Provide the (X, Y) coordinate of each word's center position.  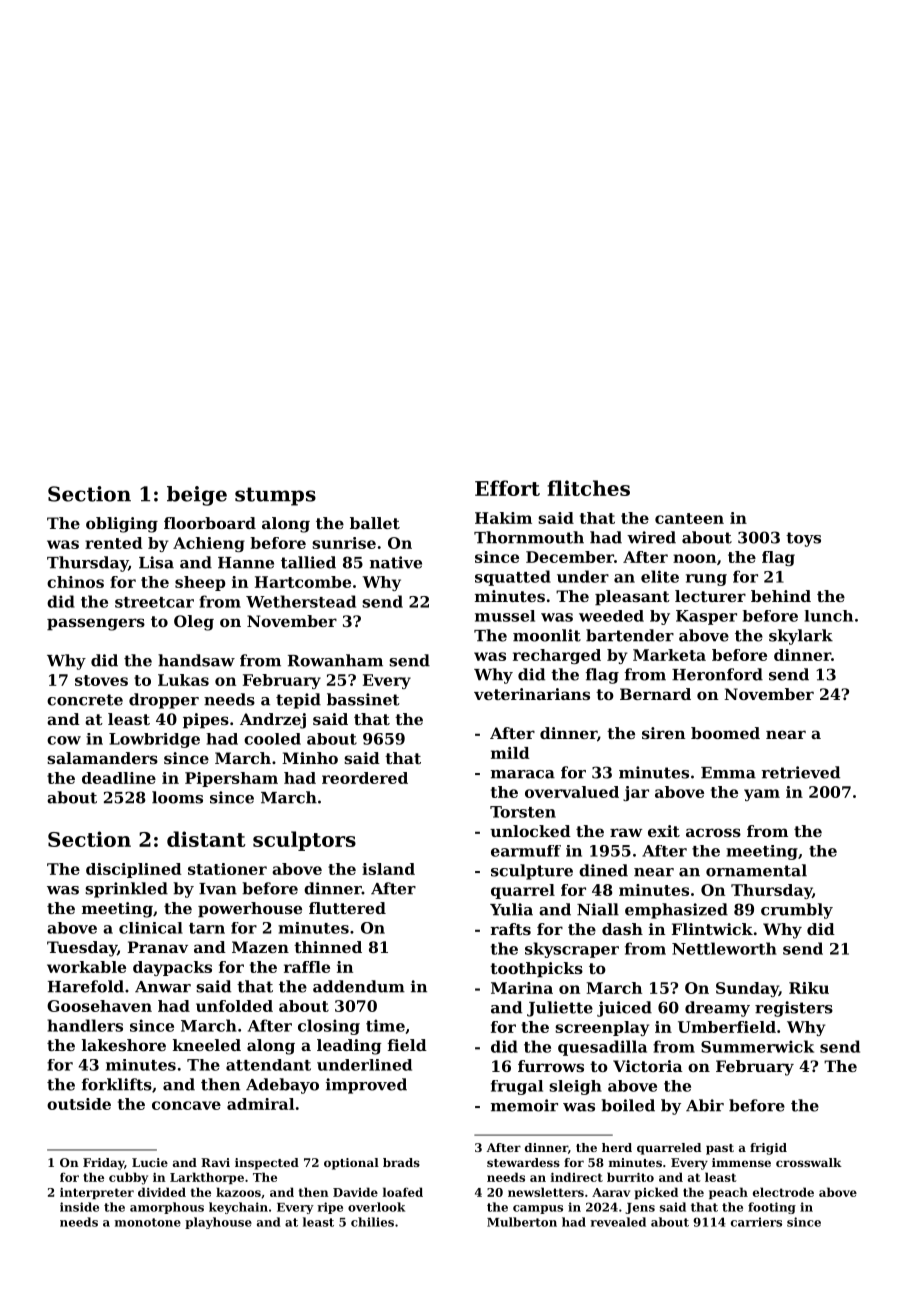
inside (79, 1207)
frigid (768, 1149)
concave (186, 1105)
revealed (618, 1222)
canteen (689, 518)
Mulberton (522, 1222)
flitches (588, 488)
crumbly (797, 911)
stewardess (523, 1162)
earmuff (526, 851)
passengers (96, 624)
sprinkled (126, 890)
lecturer (710, 596)
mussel (505, 616)
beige (197, 496)
